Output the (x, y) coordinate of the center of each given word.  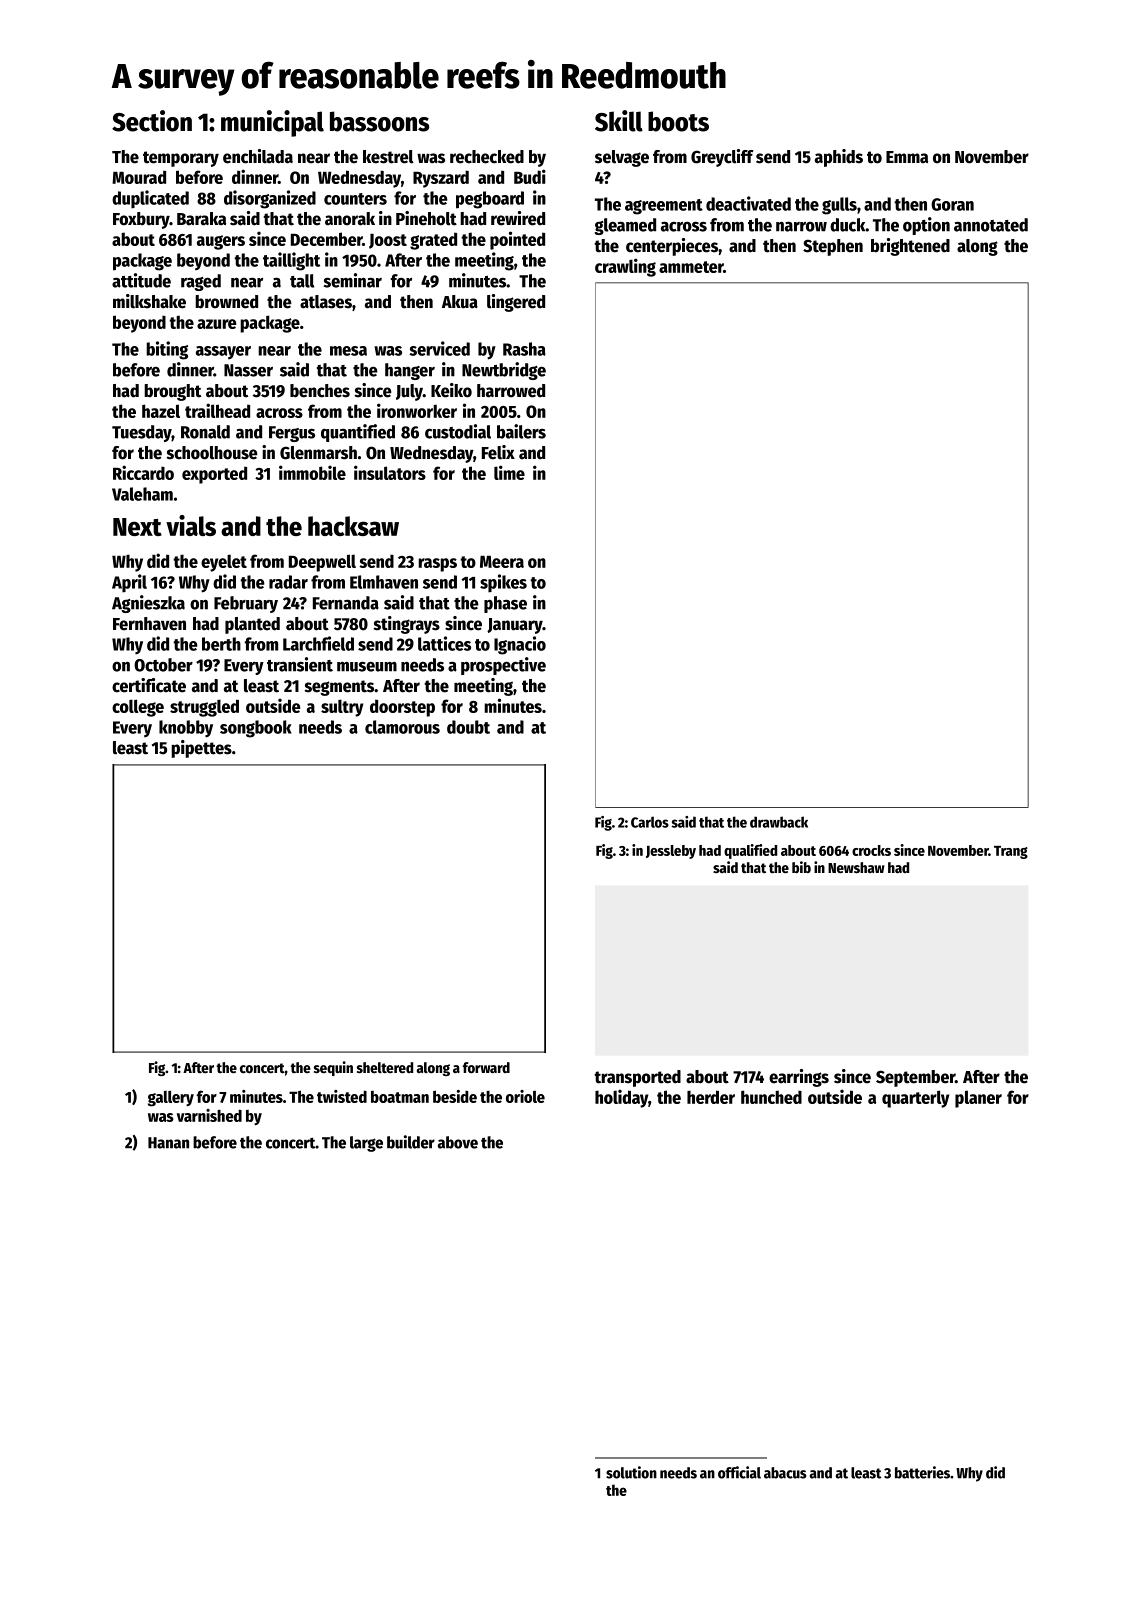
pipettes (201, 749)
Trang (1011, 852)
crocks (871, 850)
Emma (907, 157)
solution (631, 1472)
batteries (922, 1472)
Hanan (168, 1143)
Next (137, 527)
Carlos (650, 822)
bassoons (379, 121)
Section (152, 121)
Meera (502, 562)
